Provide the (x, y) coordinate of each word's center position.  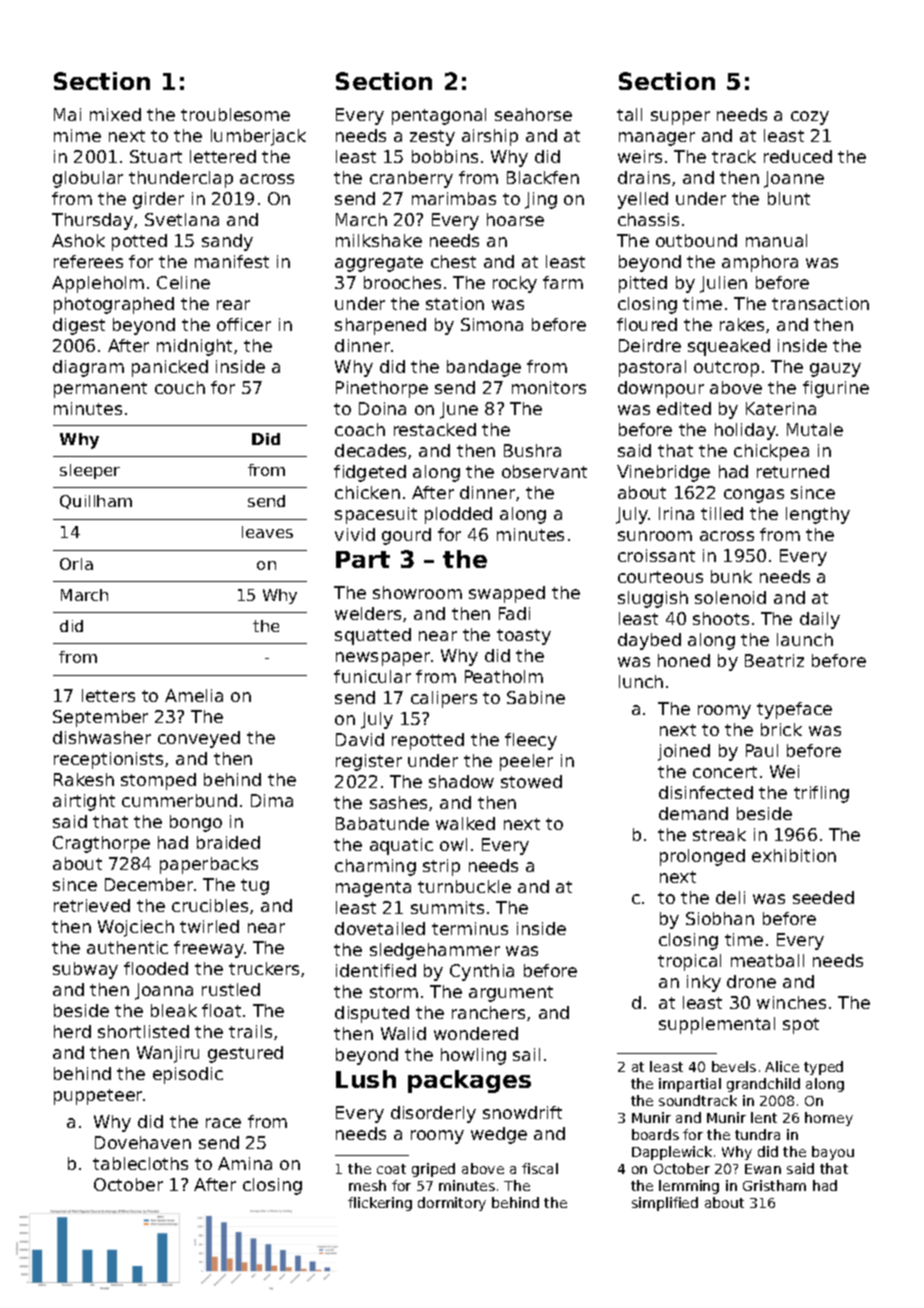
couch (180, 387)
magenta (373, 889)
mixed (115, 114)
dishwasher (102, 737)
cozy (810, 118)
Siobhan (720, 918)
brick (781, 729)
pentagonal (439, 116)
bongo (196, 823)
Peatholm (504, 676)
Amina (245, 1163)
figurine (836, 389)
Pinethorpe (382, 389)
